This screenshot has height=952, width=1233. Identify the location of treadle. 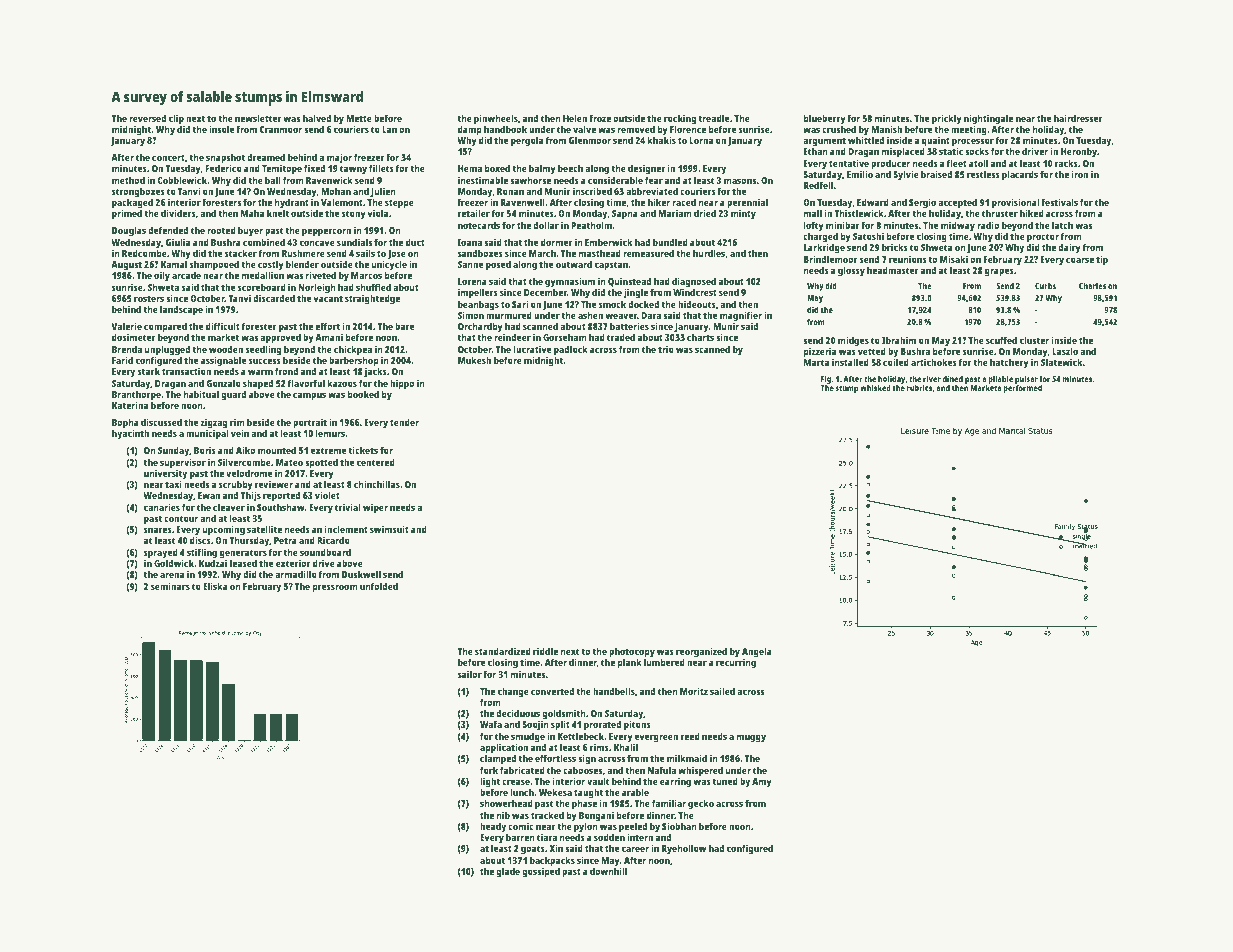
(713, 118).
